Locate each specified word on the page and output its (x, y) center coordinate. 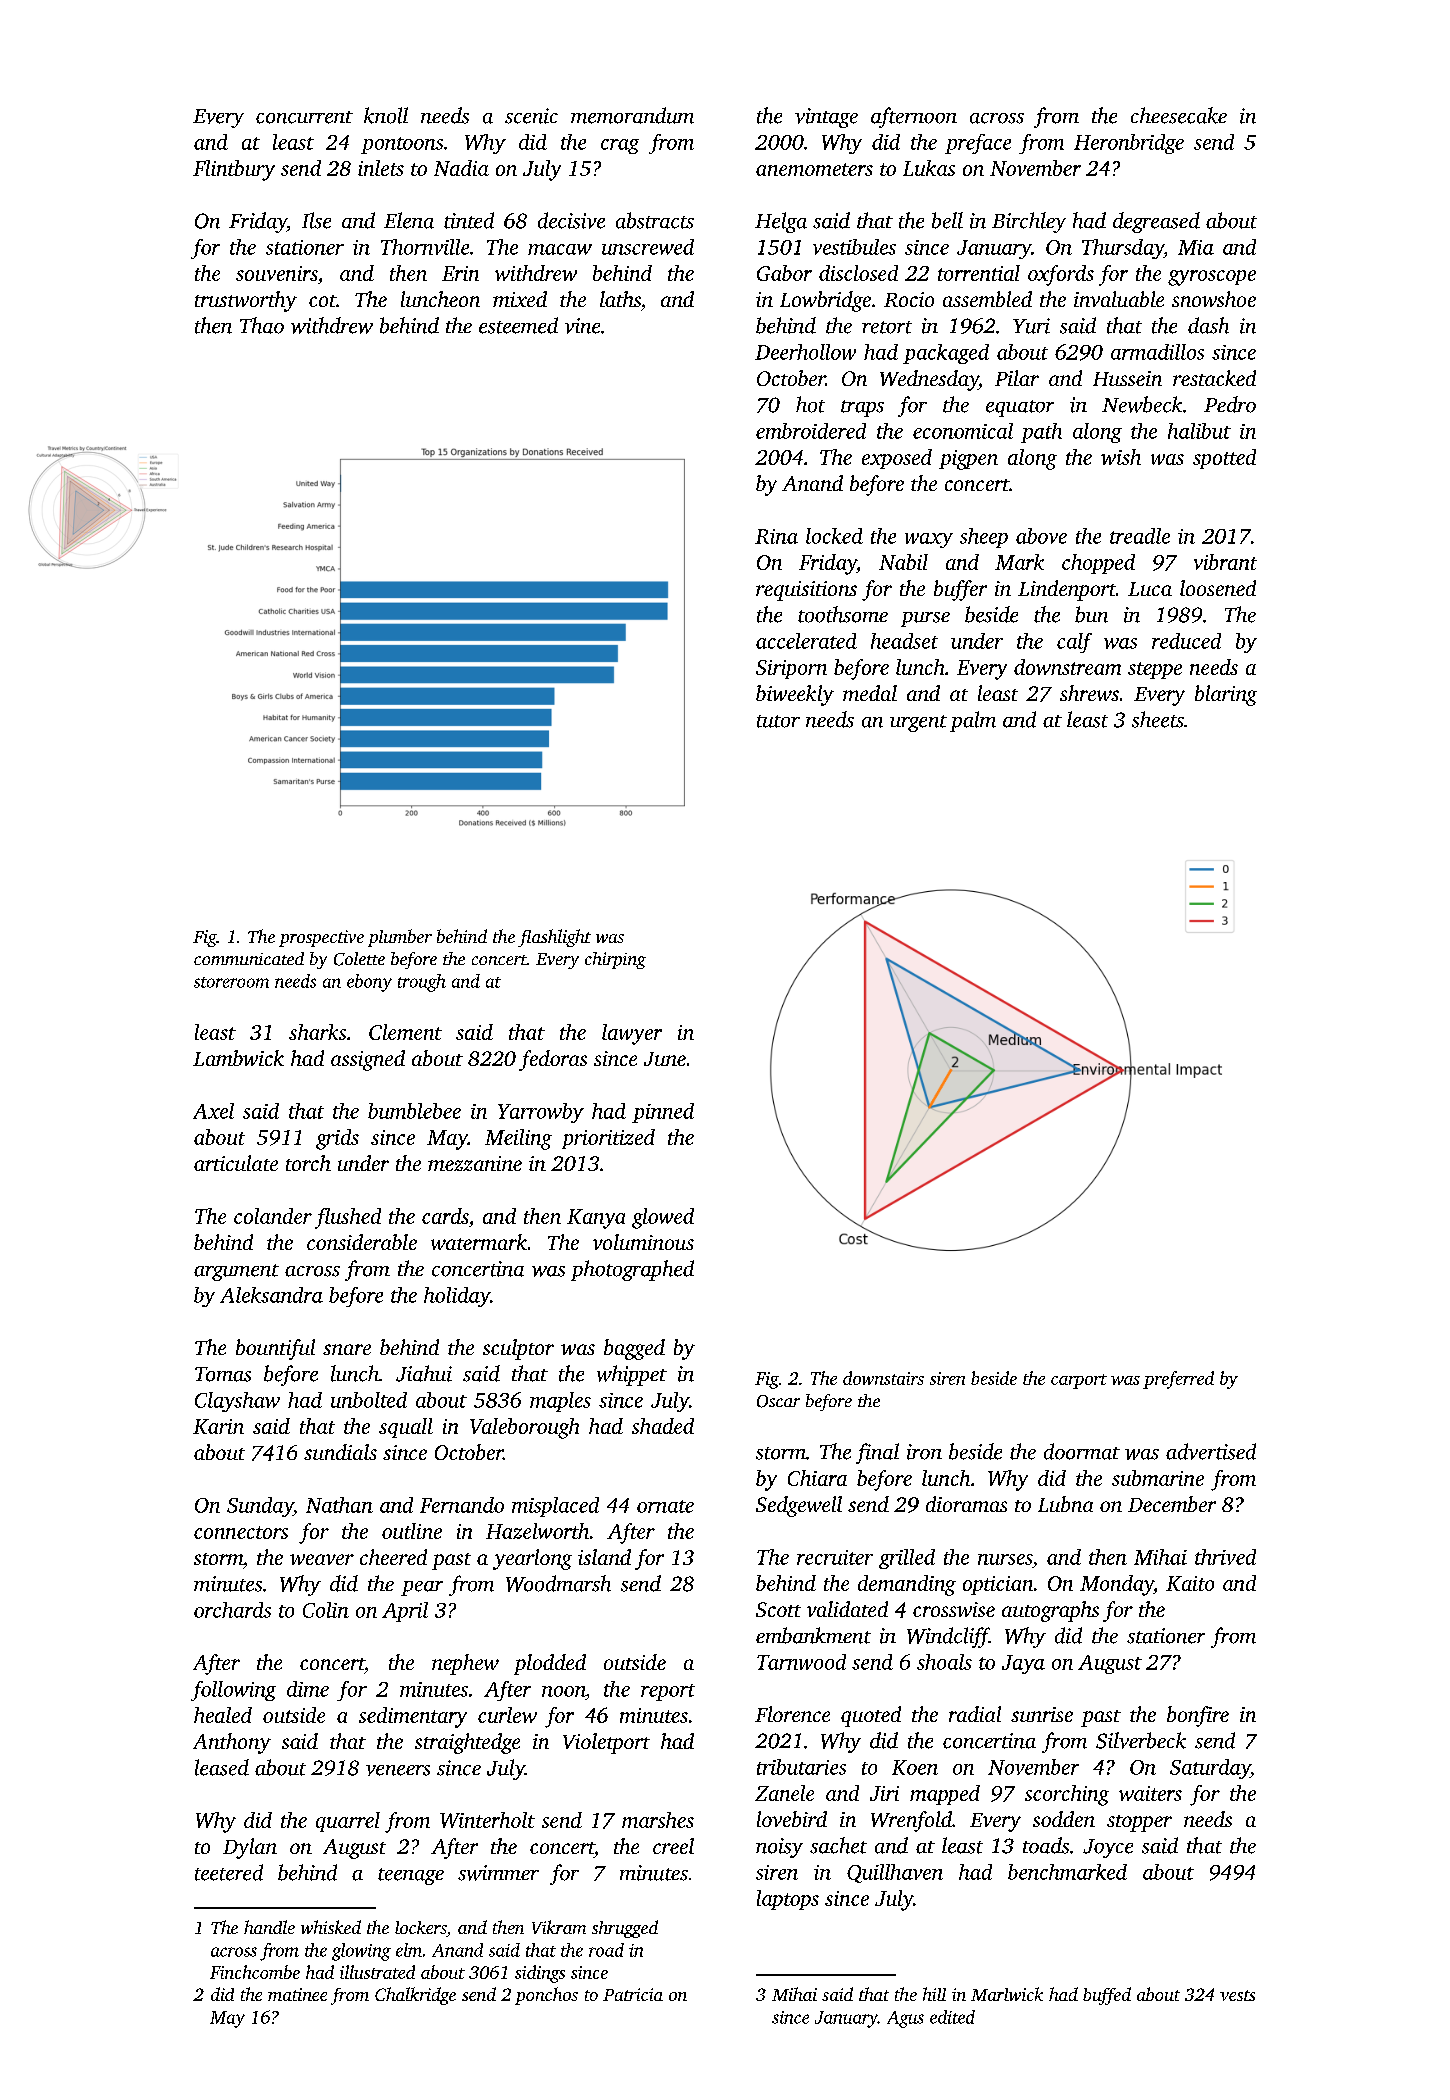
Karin (218, 1426)
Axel (213, 1111)
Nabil (903, 562)
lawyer (632, 1034)
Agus (905, 2019)
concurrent (304, 117)
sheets (1158, 719)
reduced (1186, 641)
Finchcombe (255, 1972)
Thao (262, 325)
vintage (826, 118)
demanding (907, 1585)
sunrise (1042, 1714)
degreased (1156, 222)
